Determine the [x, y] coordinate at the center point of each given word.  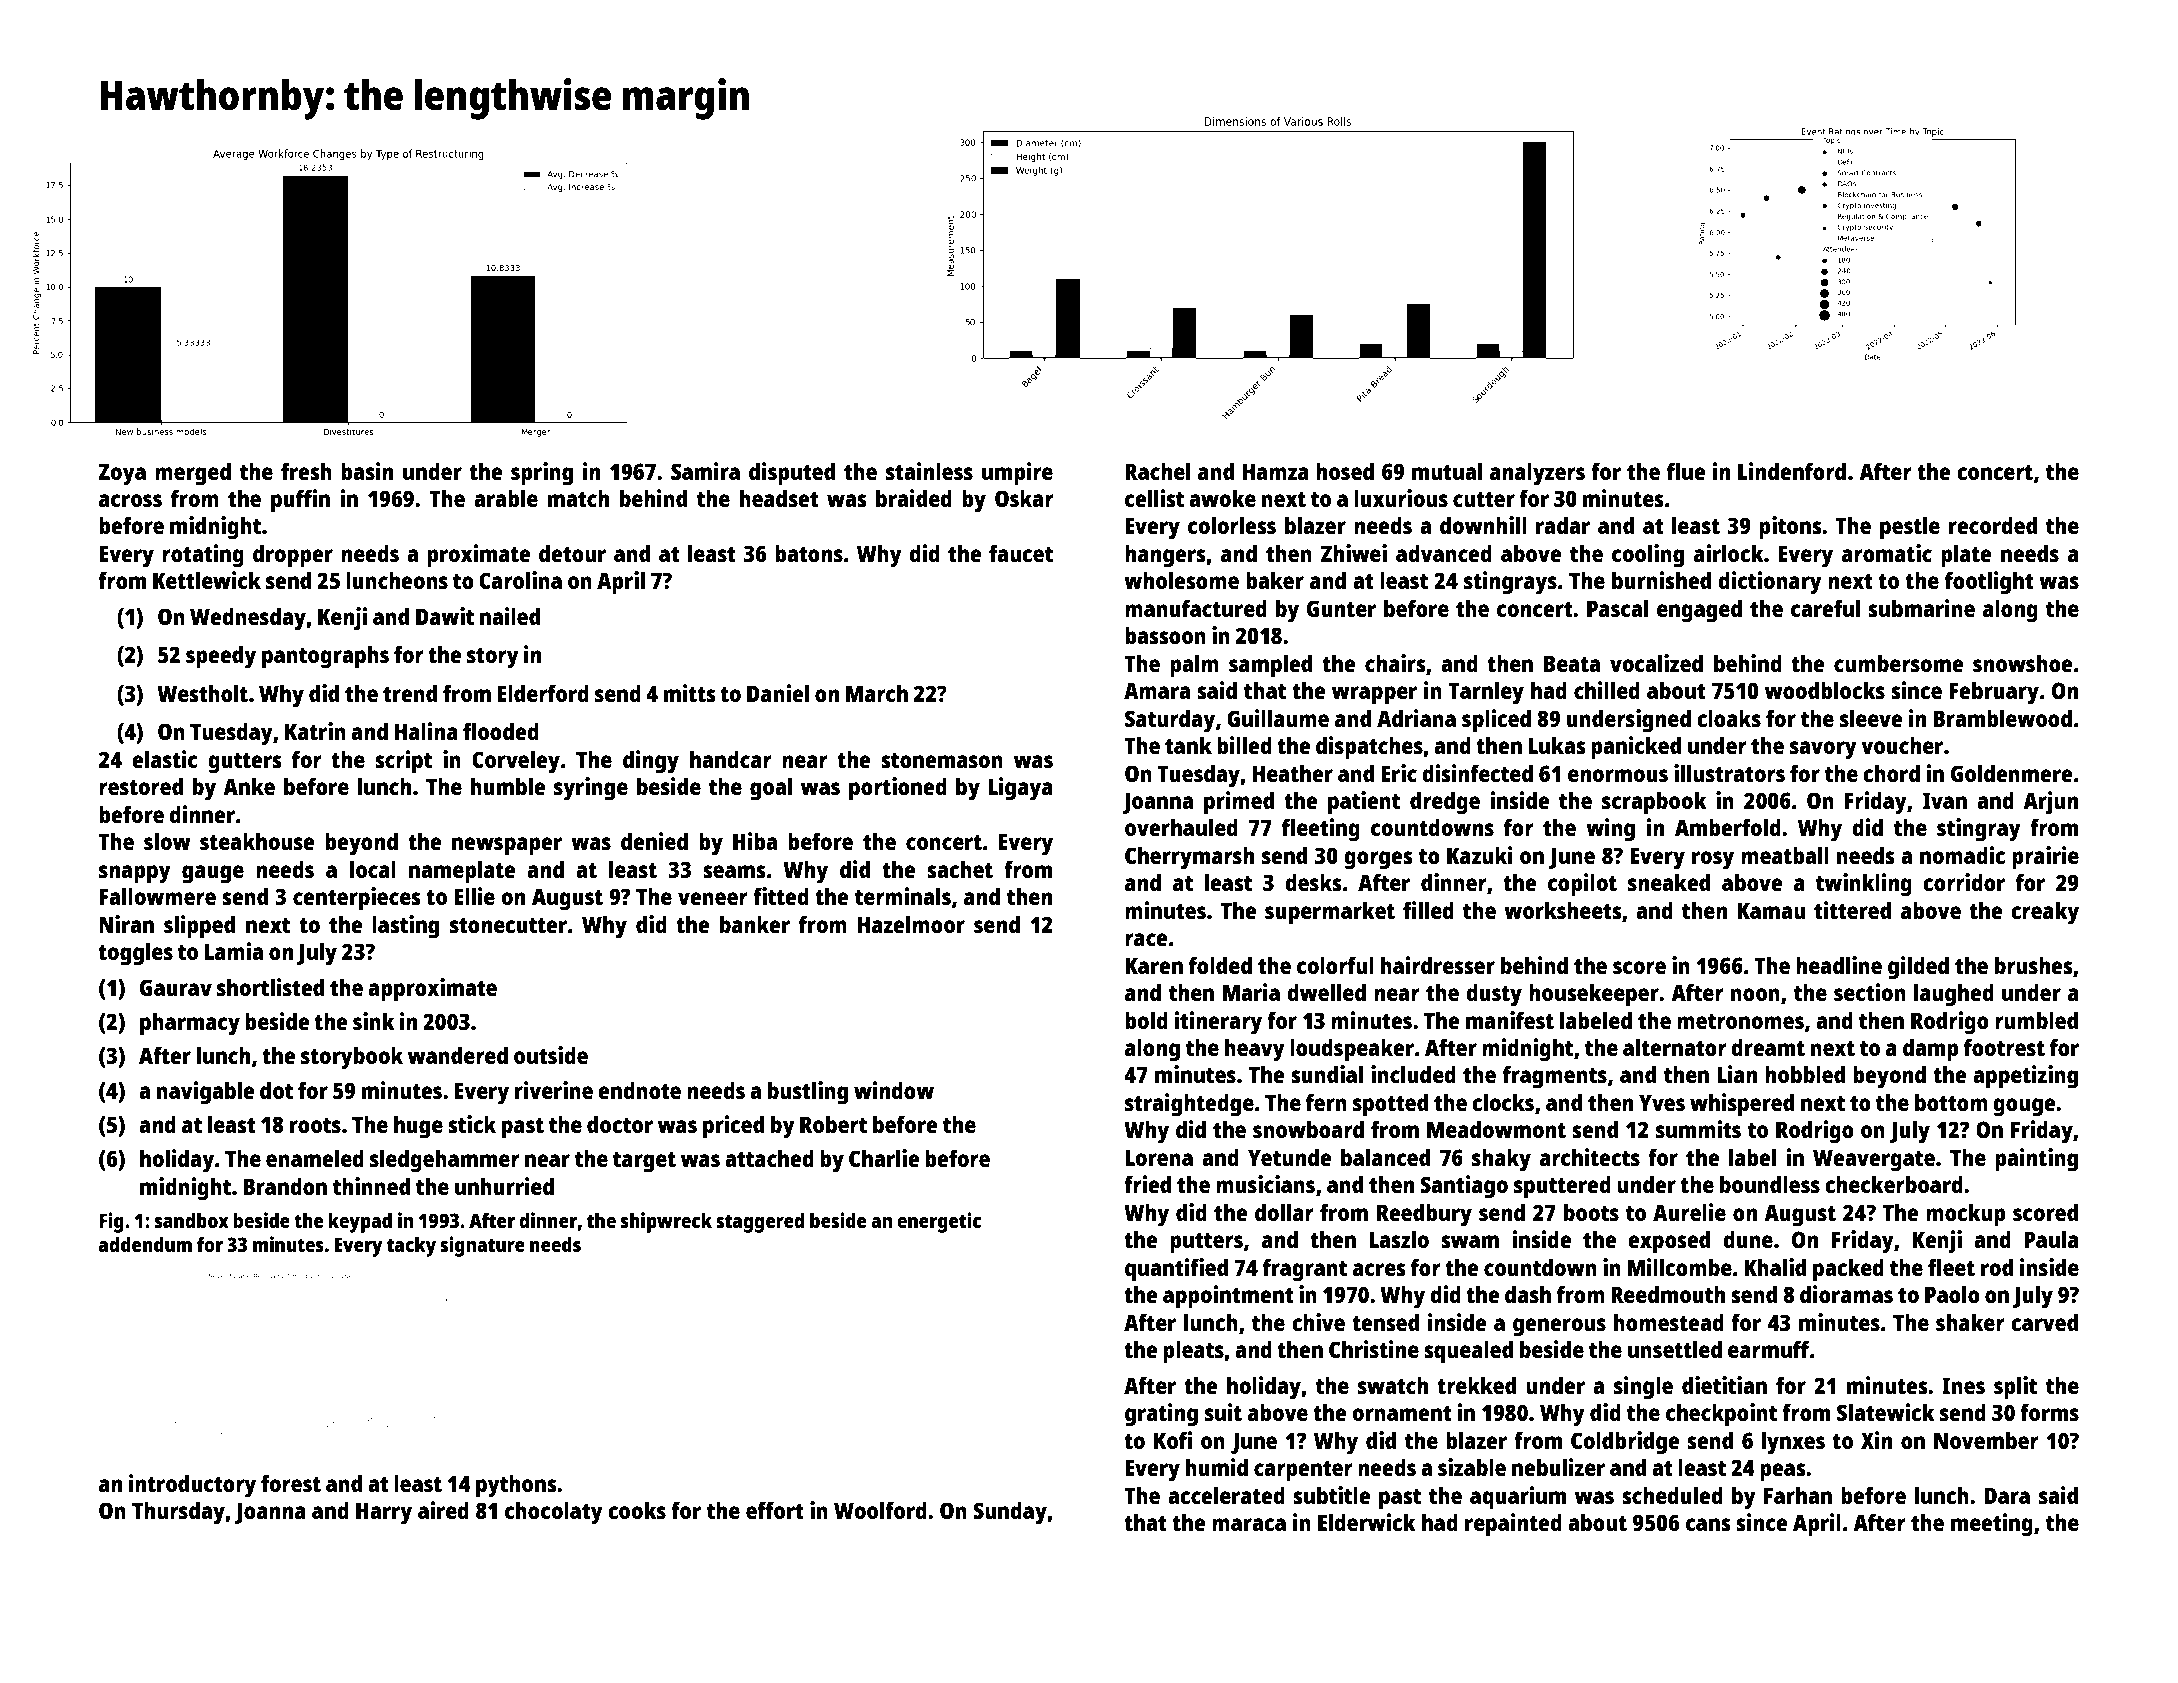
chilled [1607, 690]
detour [572, 553]
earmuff [1768, 1349]
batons [809, 553]
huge [418, 1127]
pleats [1193, 1352]
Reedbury [1424, 1215]
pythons [516, 1486]
